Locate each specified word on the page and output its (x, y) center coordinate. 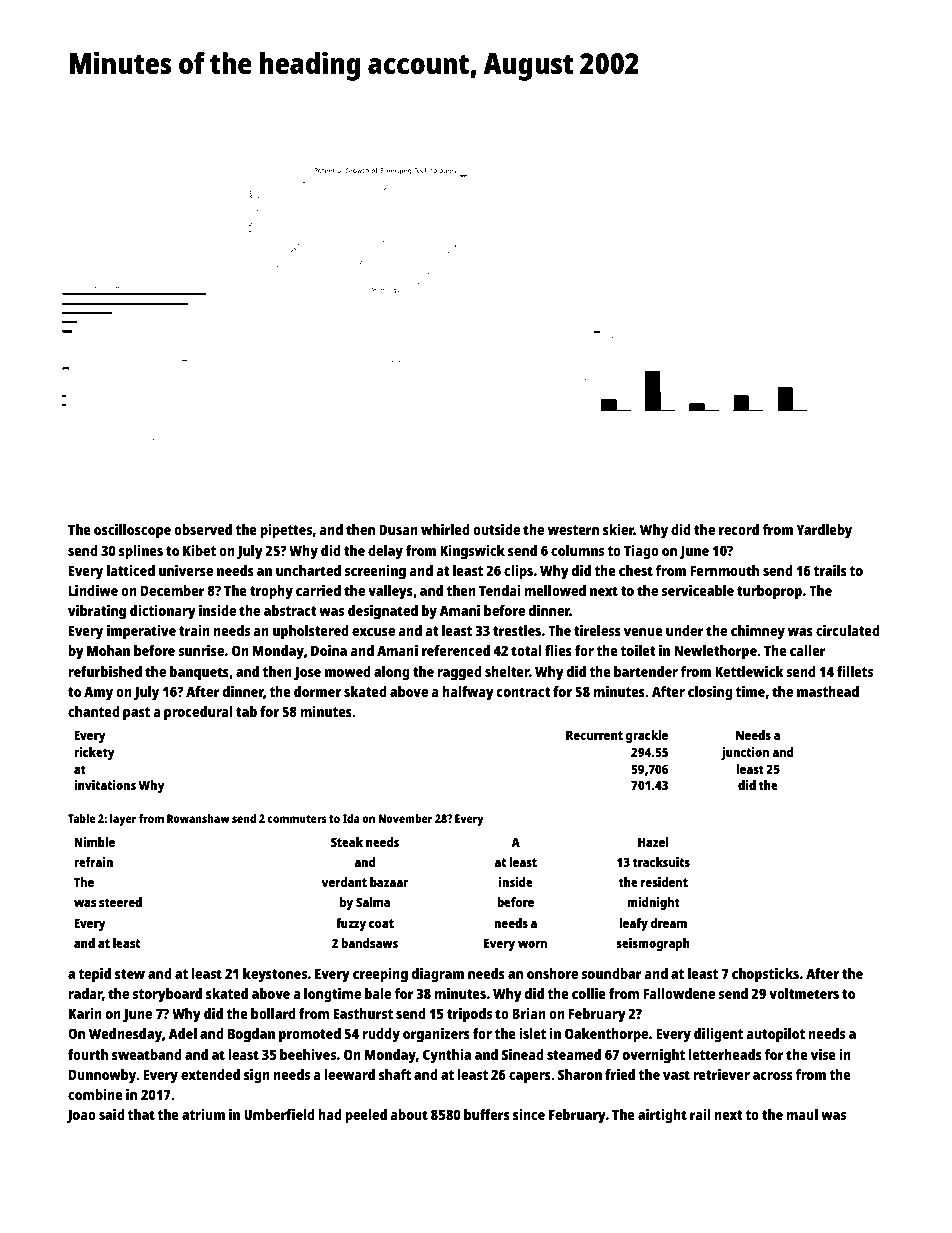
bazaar (389, 882)
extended (210, 1074)
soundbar (611, 973)
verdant (344, 882)
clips (518, 572)
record (739, 529)
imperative (141, 632)
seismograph (653, 944)
